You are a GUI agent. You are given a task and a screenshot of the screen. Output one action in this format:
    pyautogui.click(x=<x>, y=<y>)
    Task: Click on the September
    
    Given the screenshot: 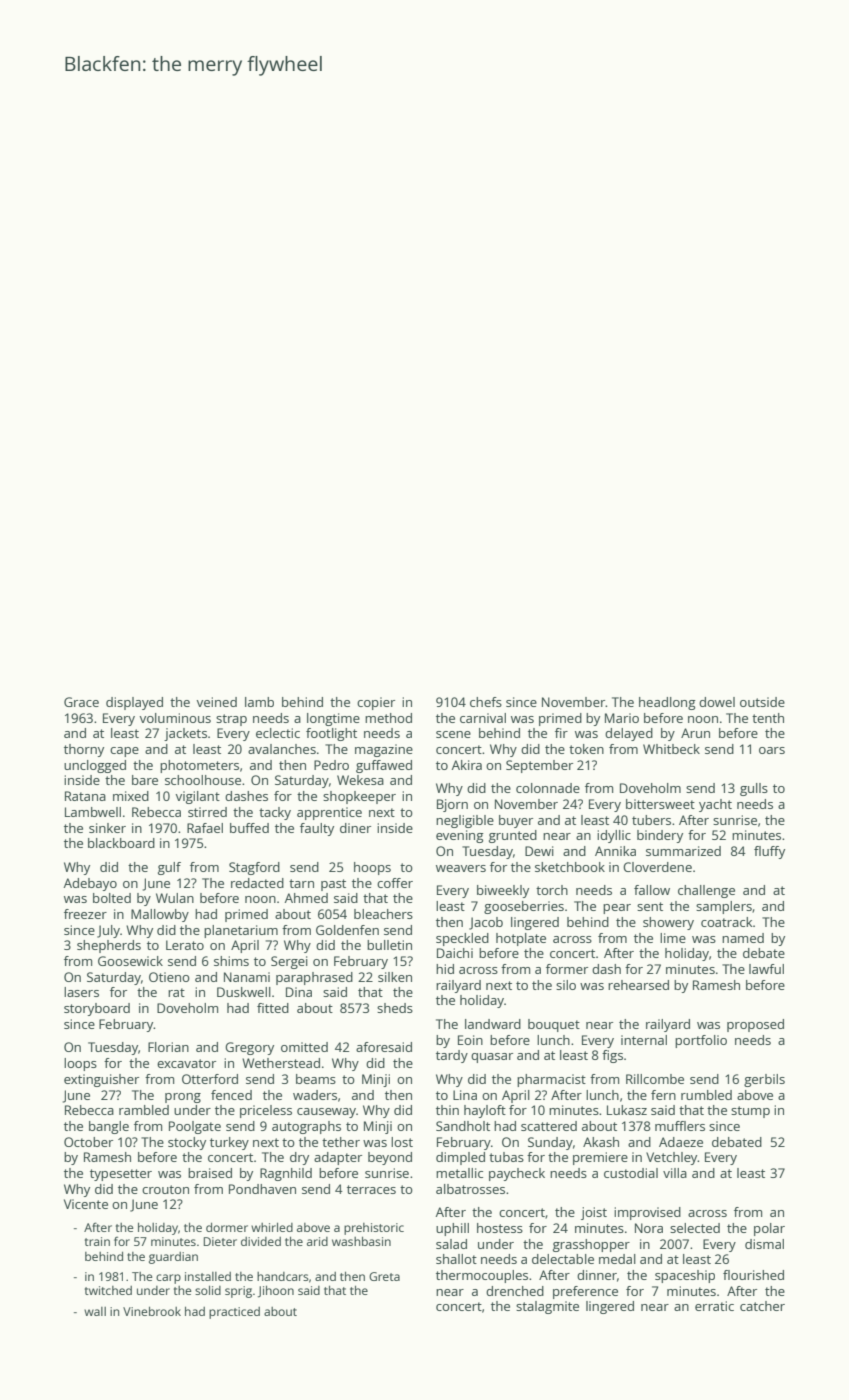 What is the action you would take?
    pyautogui.click(x=539, y=766)
